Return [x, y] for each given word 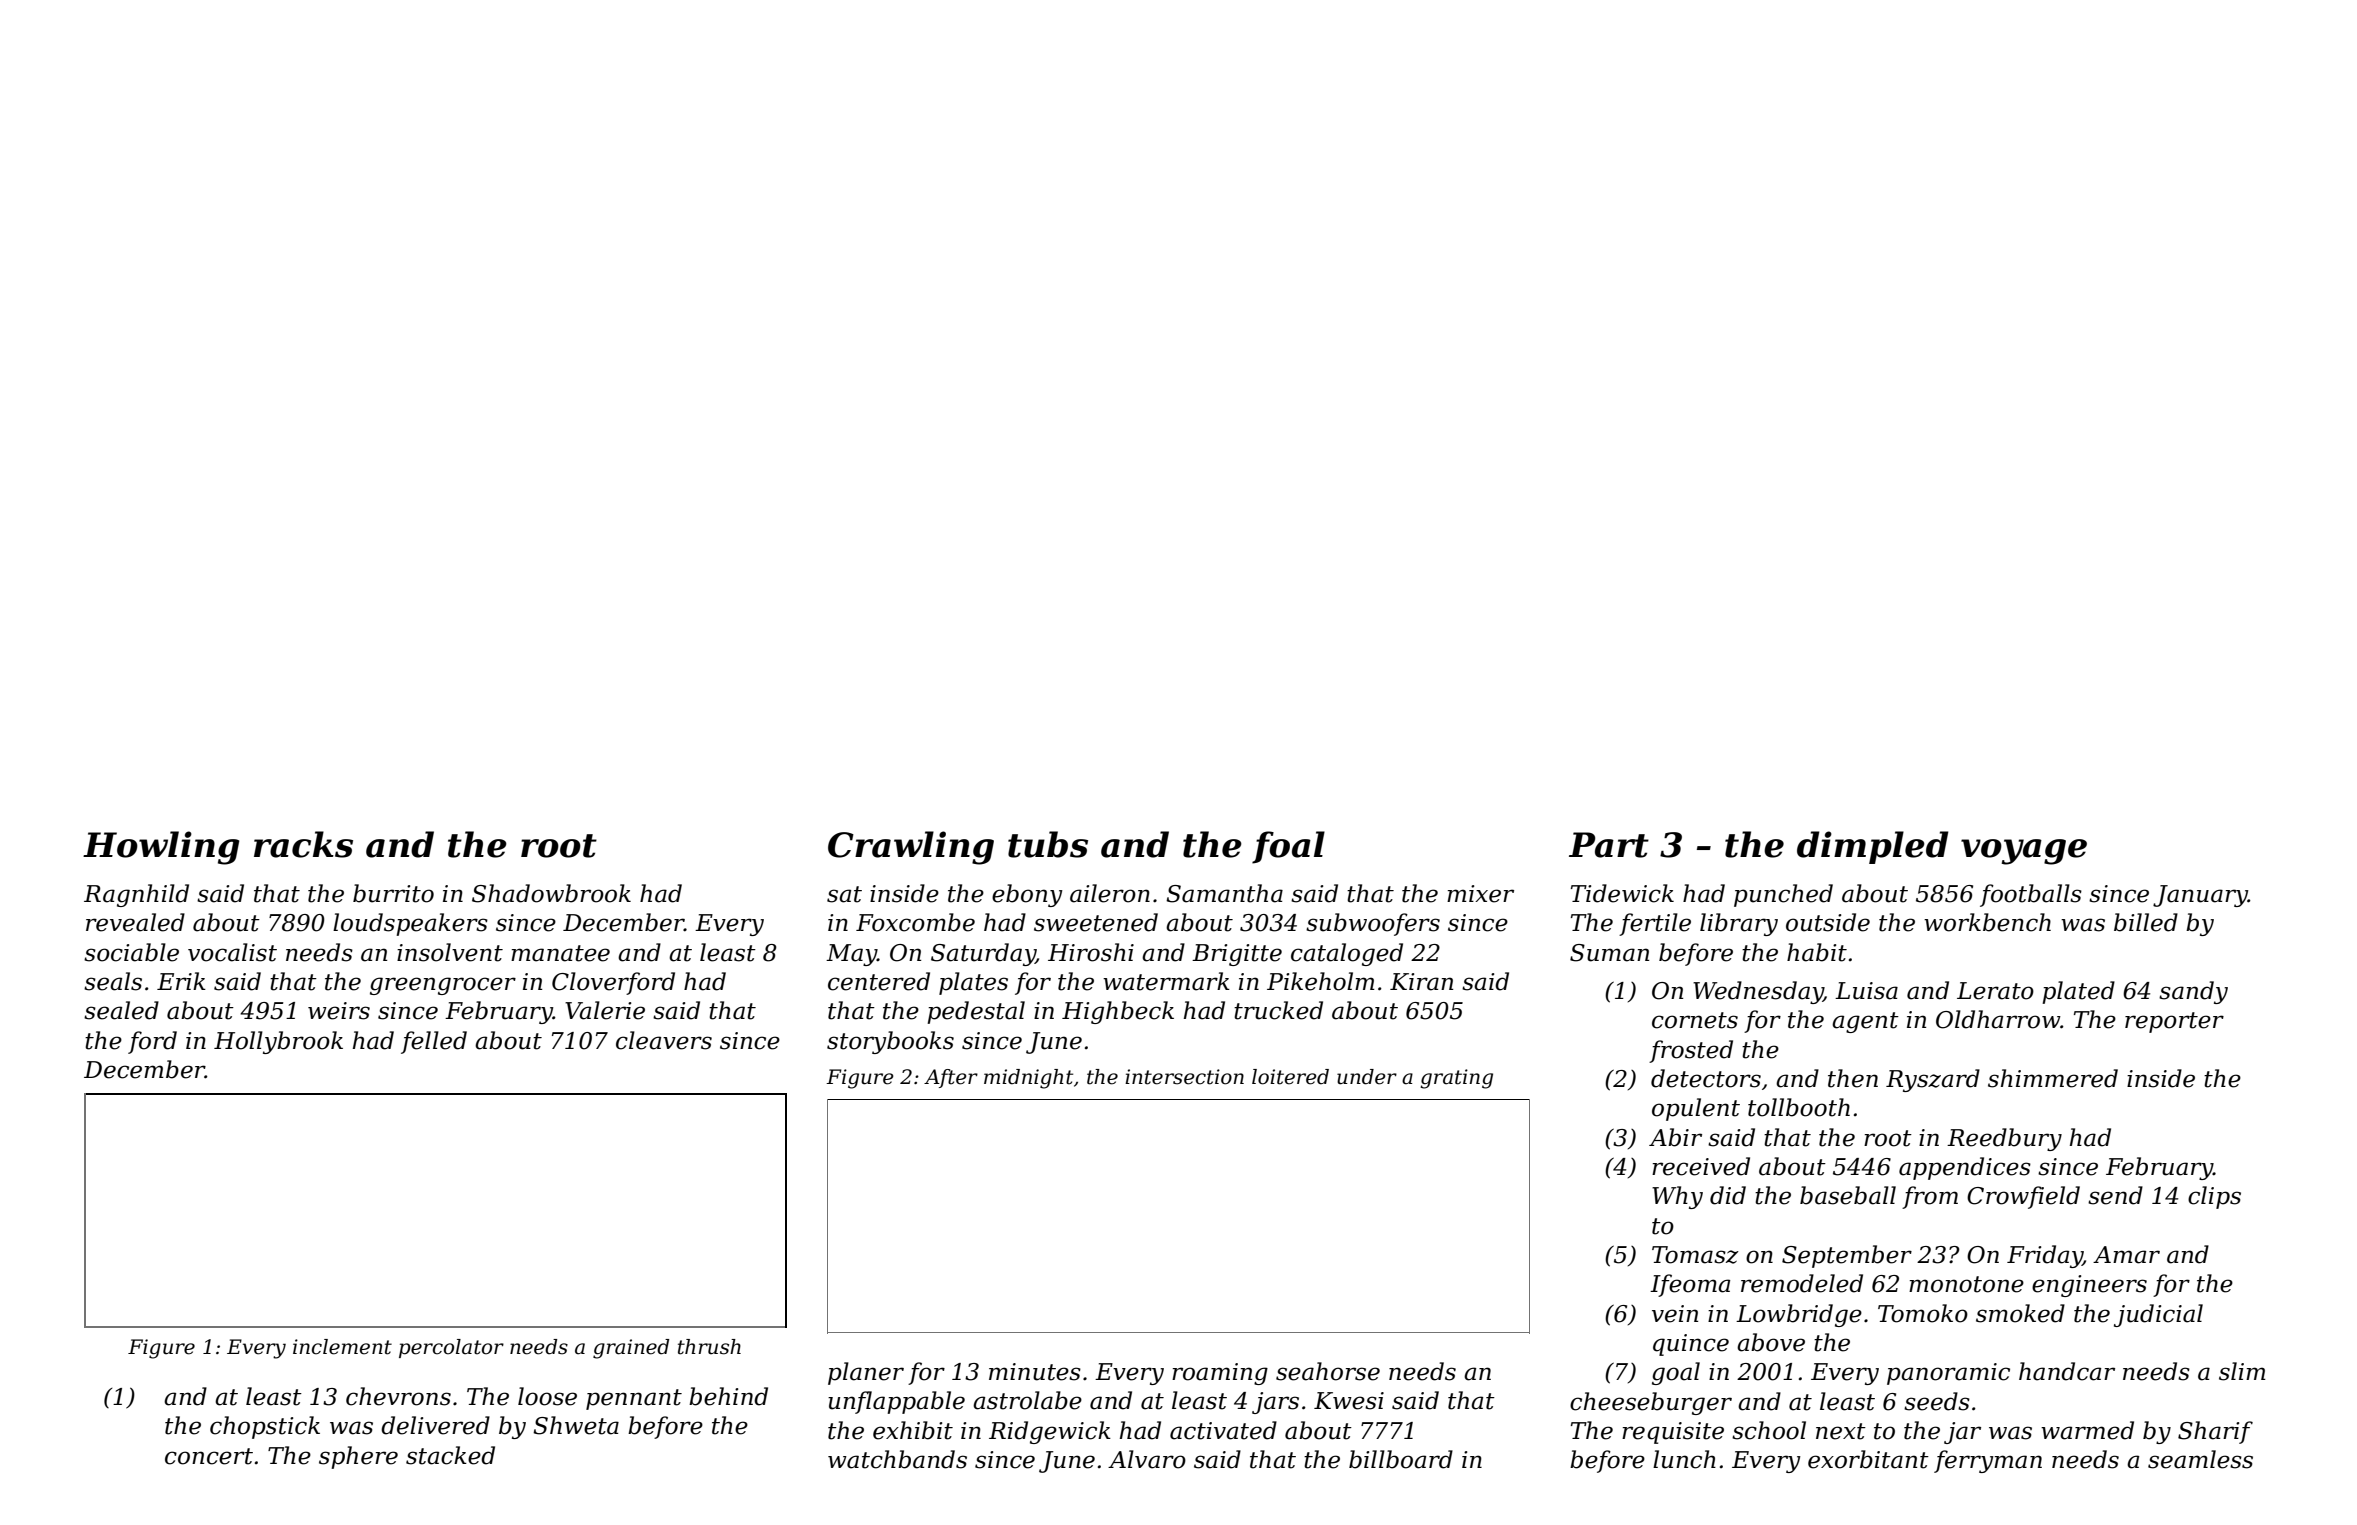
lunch [1684, 1459]
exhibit [913, 1430]
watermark [1166, 981]
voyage [2024, 852]
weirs [339, 1011]
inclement [342, 1347]
